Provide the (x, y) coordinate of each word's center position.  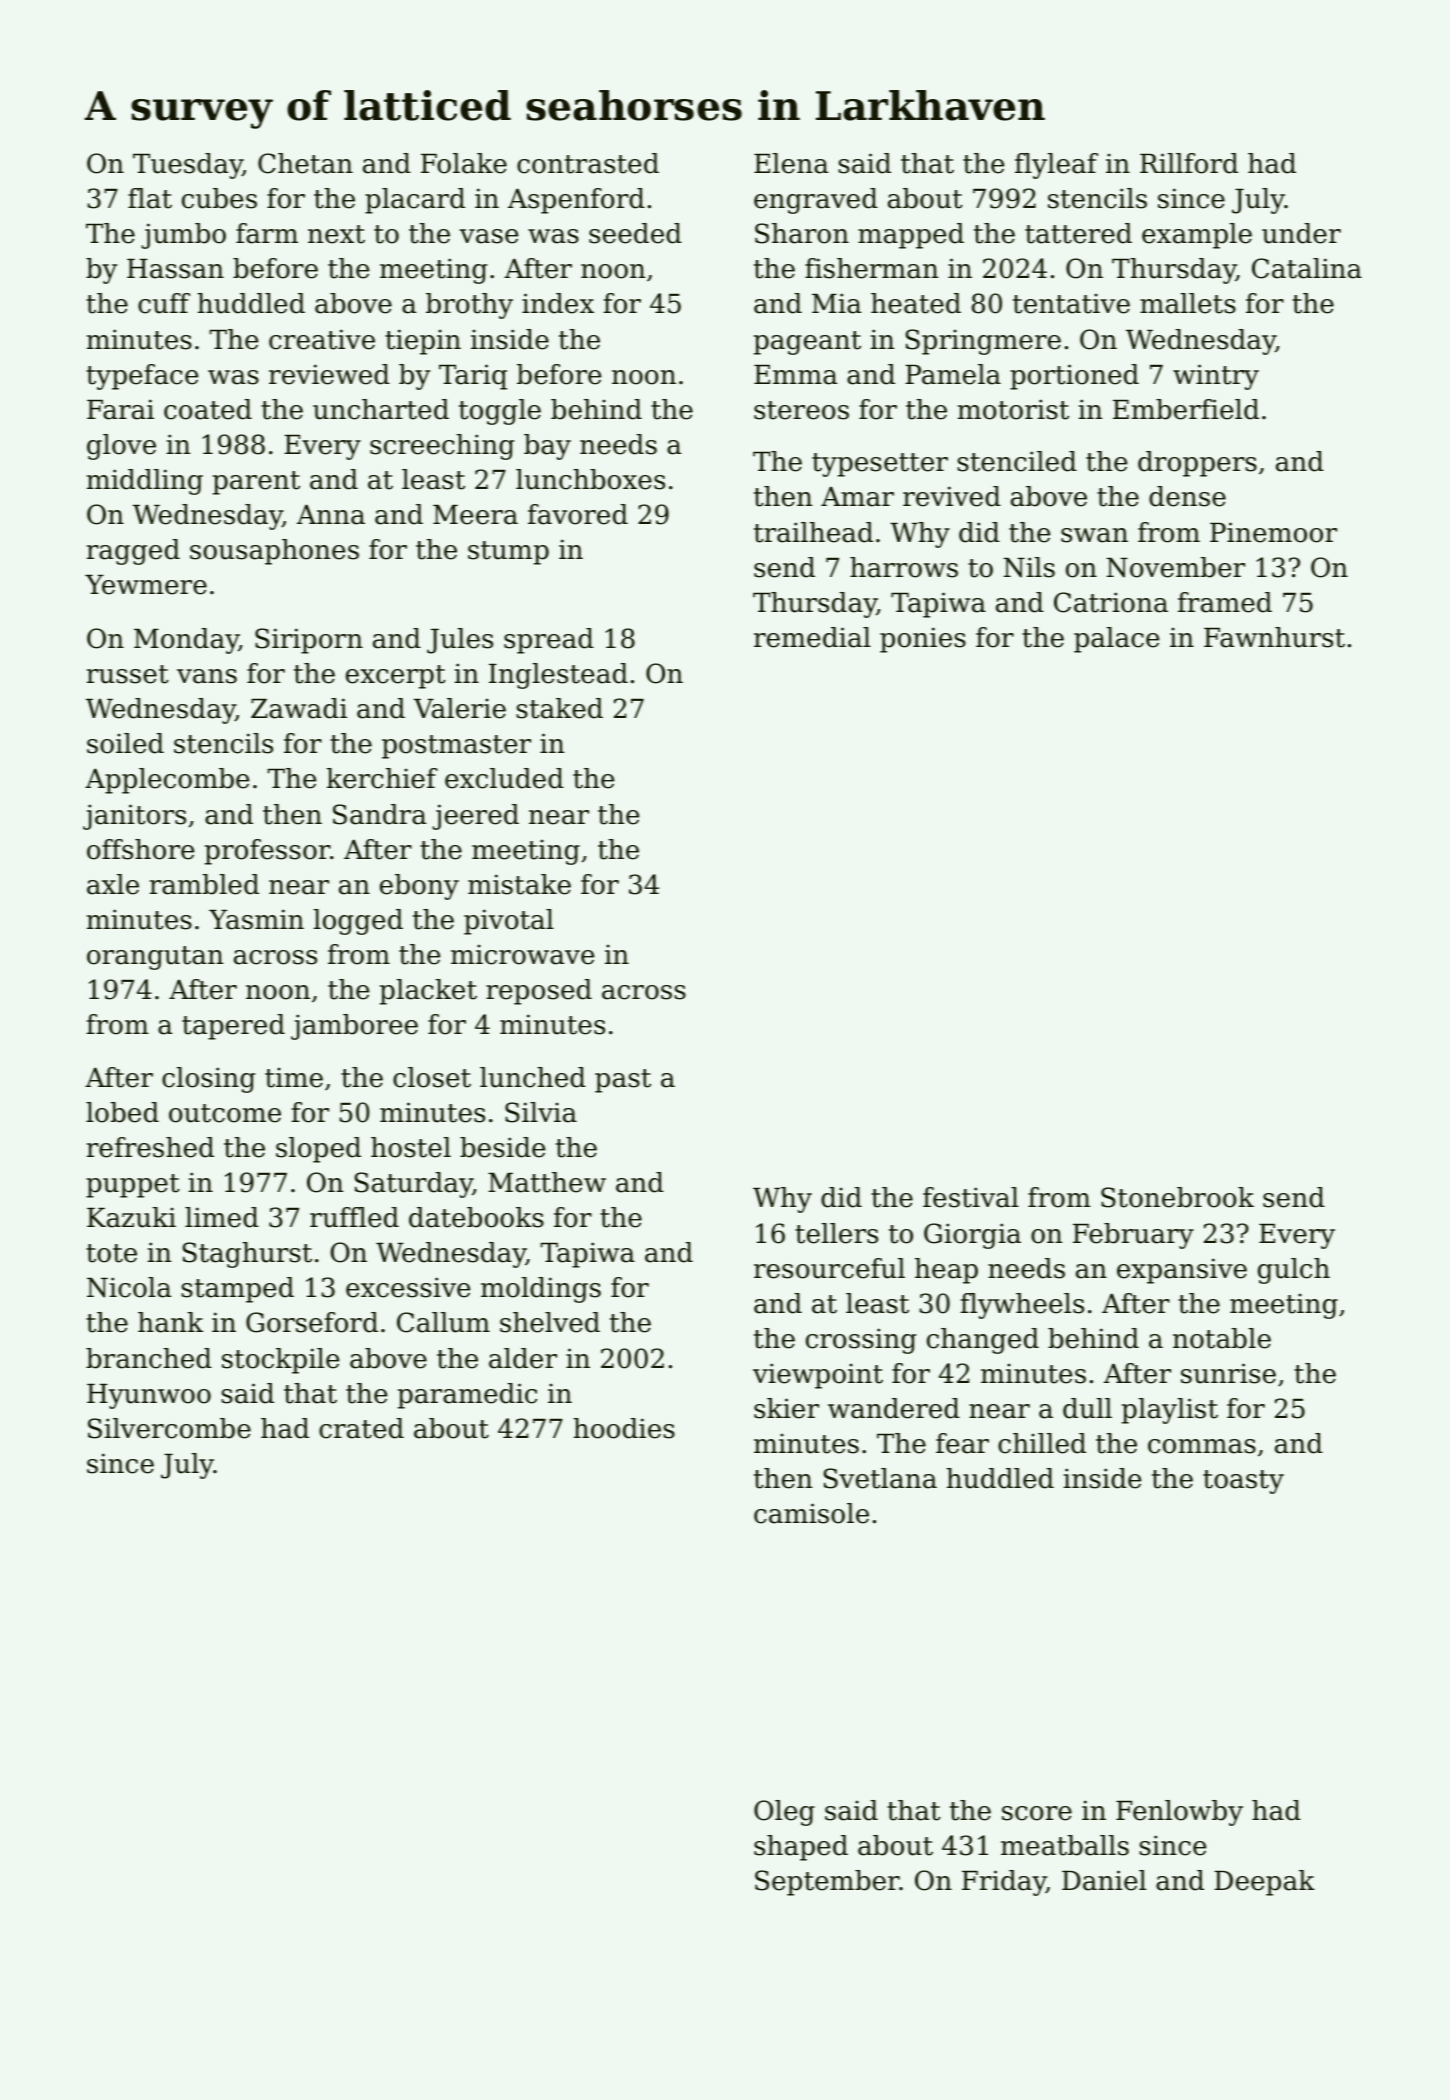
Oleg (784, 1813)
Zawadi (299, 708)
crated (361, 1428)
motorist (1013, 409)
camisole (811, 1513)
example (1197, 236)
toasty (1243, 1482)
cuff (164, 303)
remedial (812, 637)
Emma (795, 375)
